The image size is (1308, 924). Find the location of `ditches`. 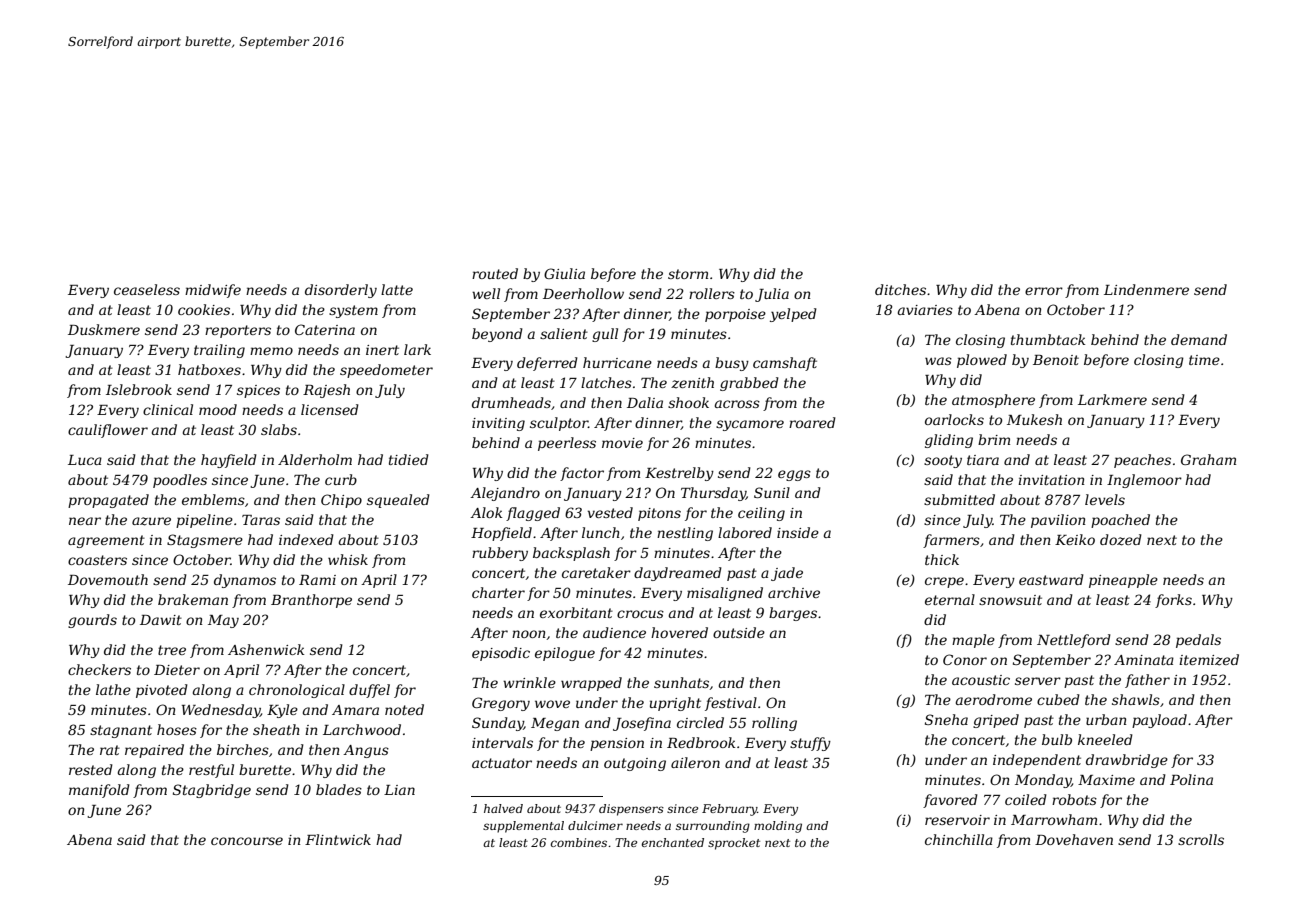

ditches is located at coordinates (900, 289).
